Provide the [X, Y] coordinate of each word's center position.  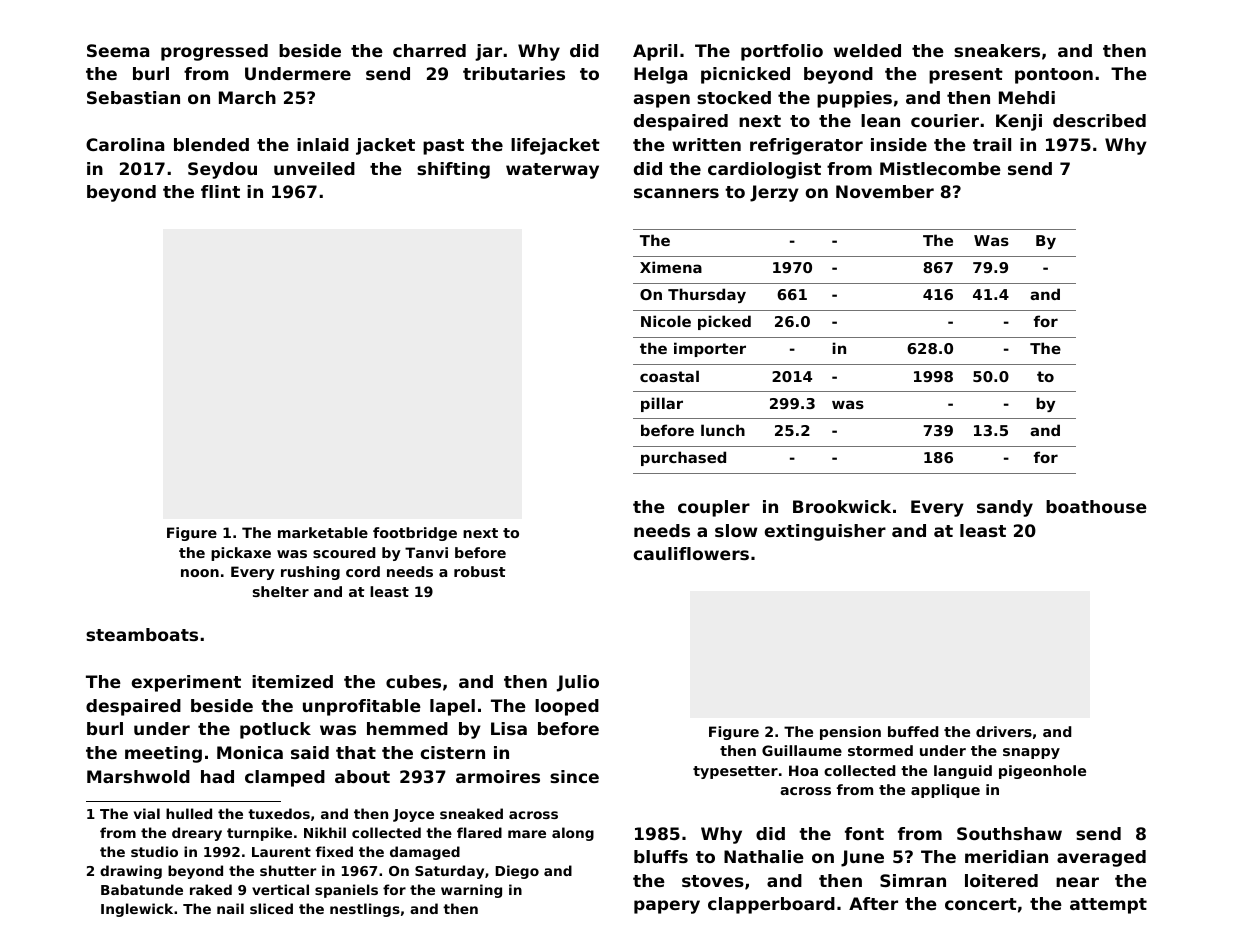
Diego [517, 872]
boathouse [1096, 506]
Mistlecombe [940, 168]
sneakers [997, 50]
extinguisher [825, 532]
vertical [280, 889]
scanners [676, 193]
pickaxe [241, 554]
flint [220, 191]
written [706, 144]
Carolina [125, 144]
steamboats [142, 634]
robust [479, 571]
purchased [683, 458]
